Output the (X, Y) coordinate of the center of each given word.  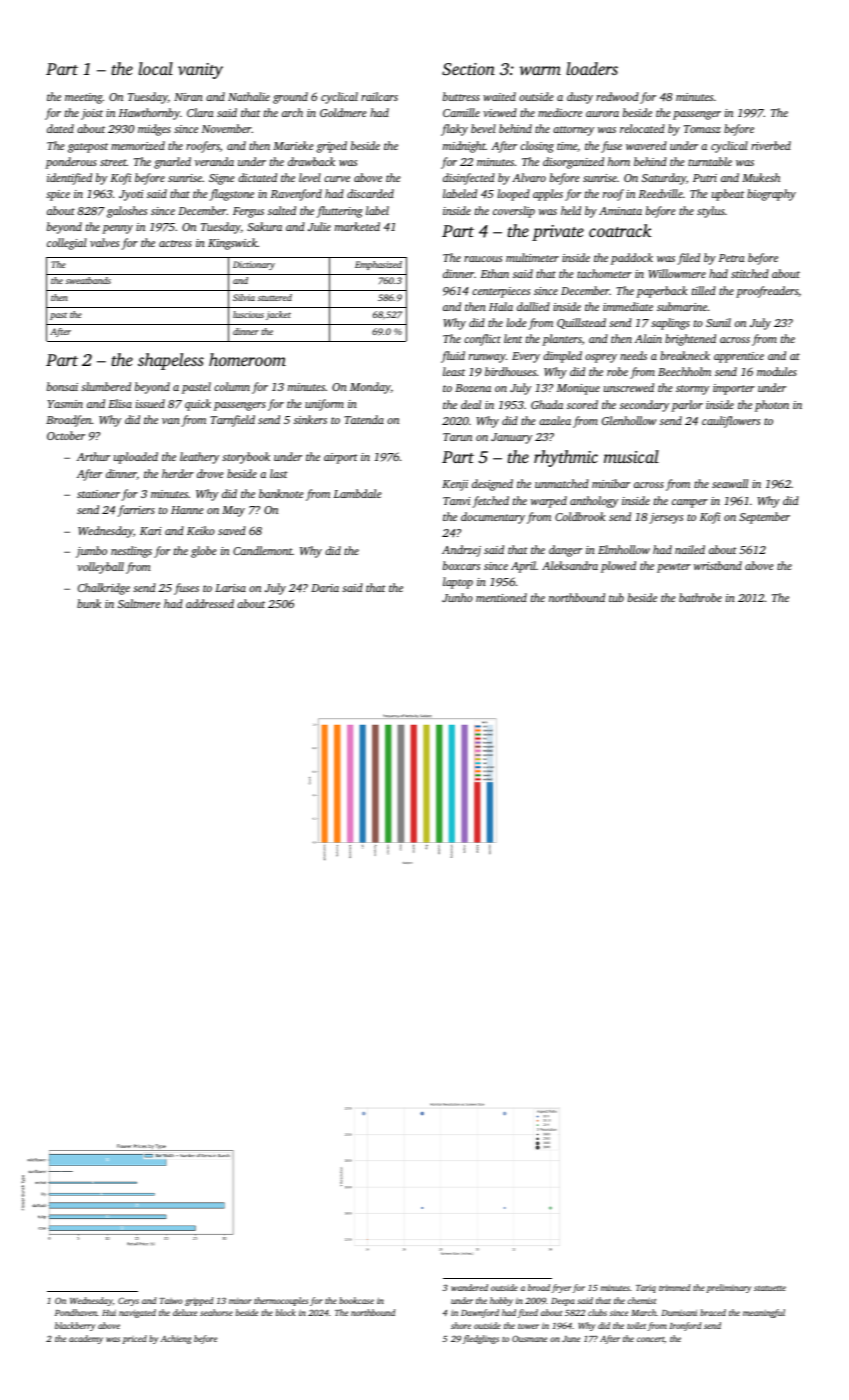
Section (468, 69)
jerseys (666, 518)
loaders (592, 68)
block (286, 1312)
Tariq (646, 1288)
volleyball (100, 568)
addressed (210, 603)
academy (86, 1339)
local (155, 68)
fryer (561, 1288)
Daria (325, 588)
